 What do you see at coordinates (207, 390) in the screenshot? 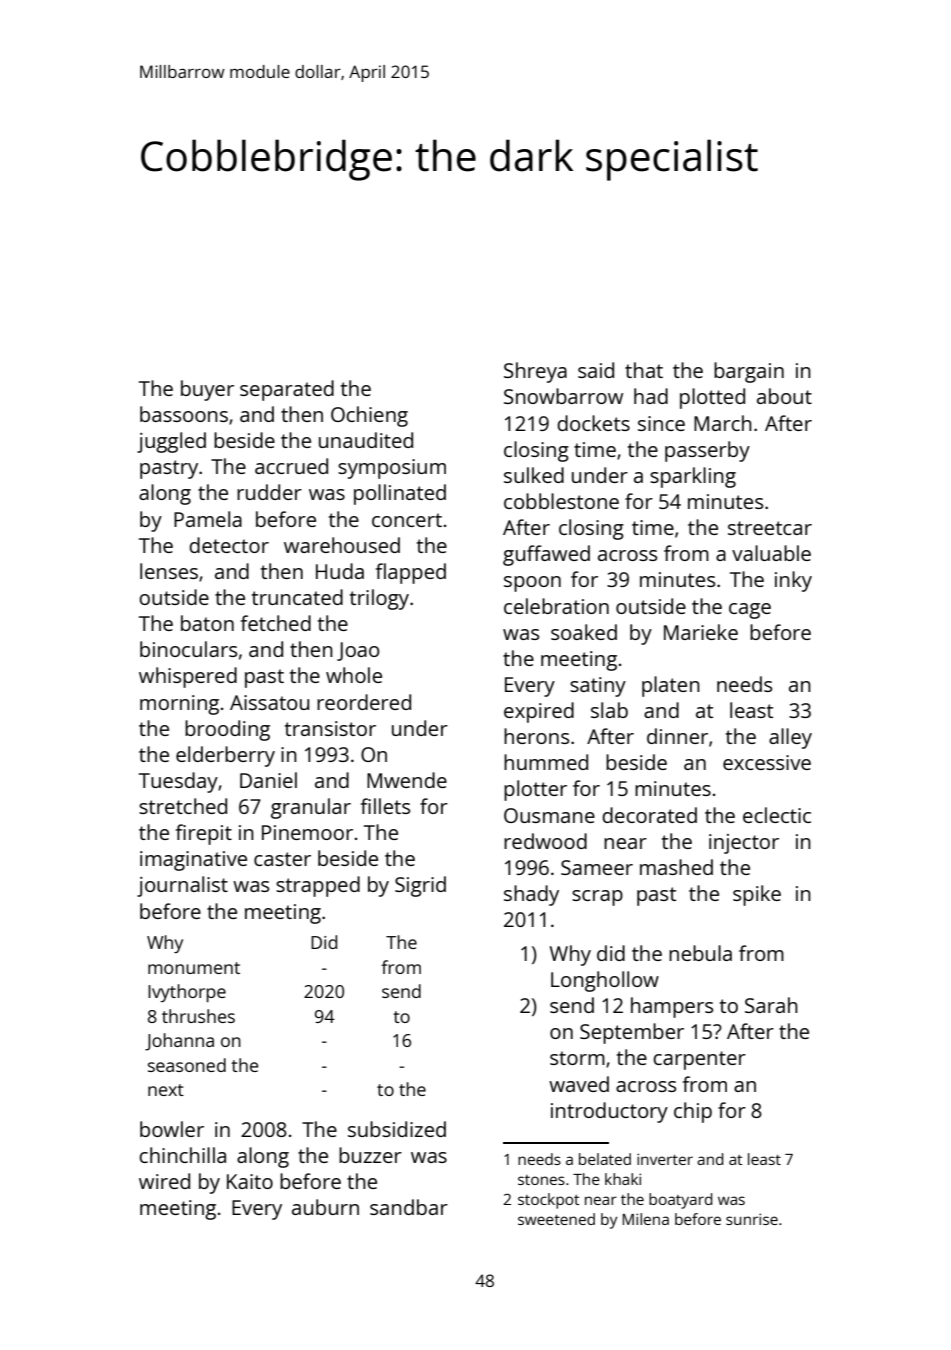
I see `buyer` at bounding box center [207, 390].
